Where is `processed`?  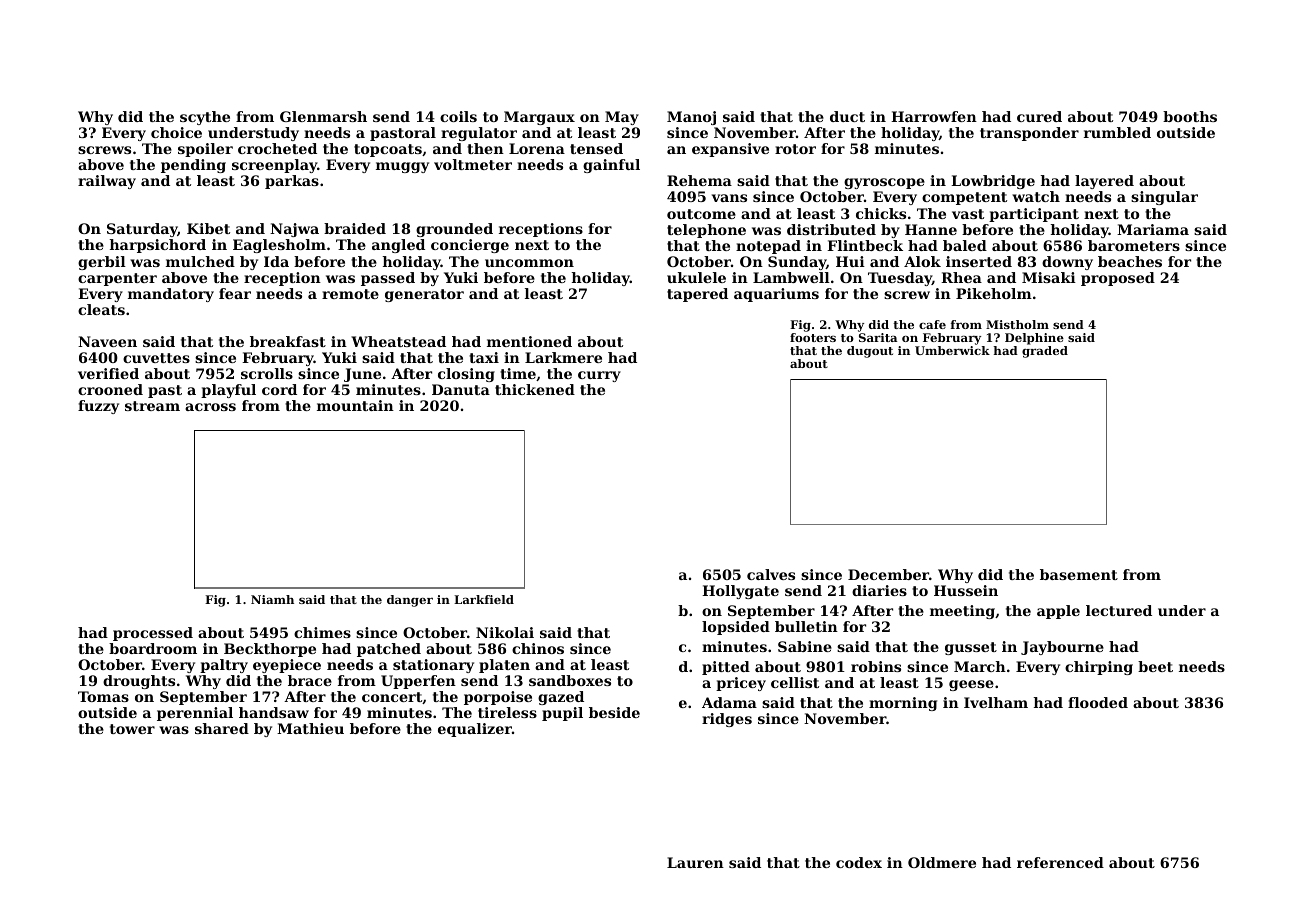 processed is located at coordinates (153, 634).
